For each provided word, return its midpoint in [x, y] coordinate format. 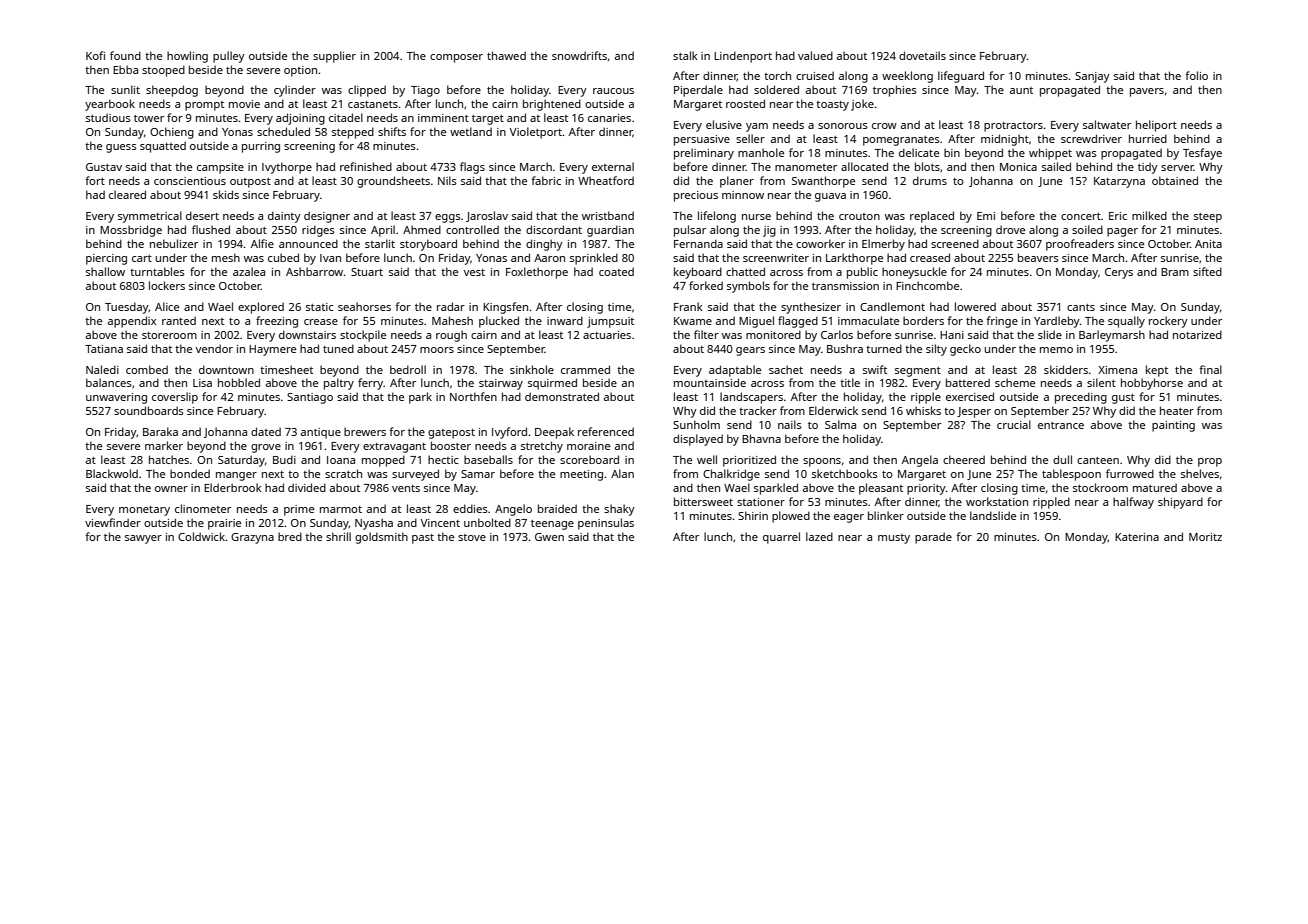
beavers [1038, 257]
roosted [745, 103]
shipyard [1180, 503]
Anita [1208, 244]
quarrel [781, 538]
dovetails [922, 55]
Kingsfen [505, 308]
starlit [380, 243]
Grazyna [252, 538]
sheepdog [172, 91]
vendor [214, 348]
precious [696, 196]
